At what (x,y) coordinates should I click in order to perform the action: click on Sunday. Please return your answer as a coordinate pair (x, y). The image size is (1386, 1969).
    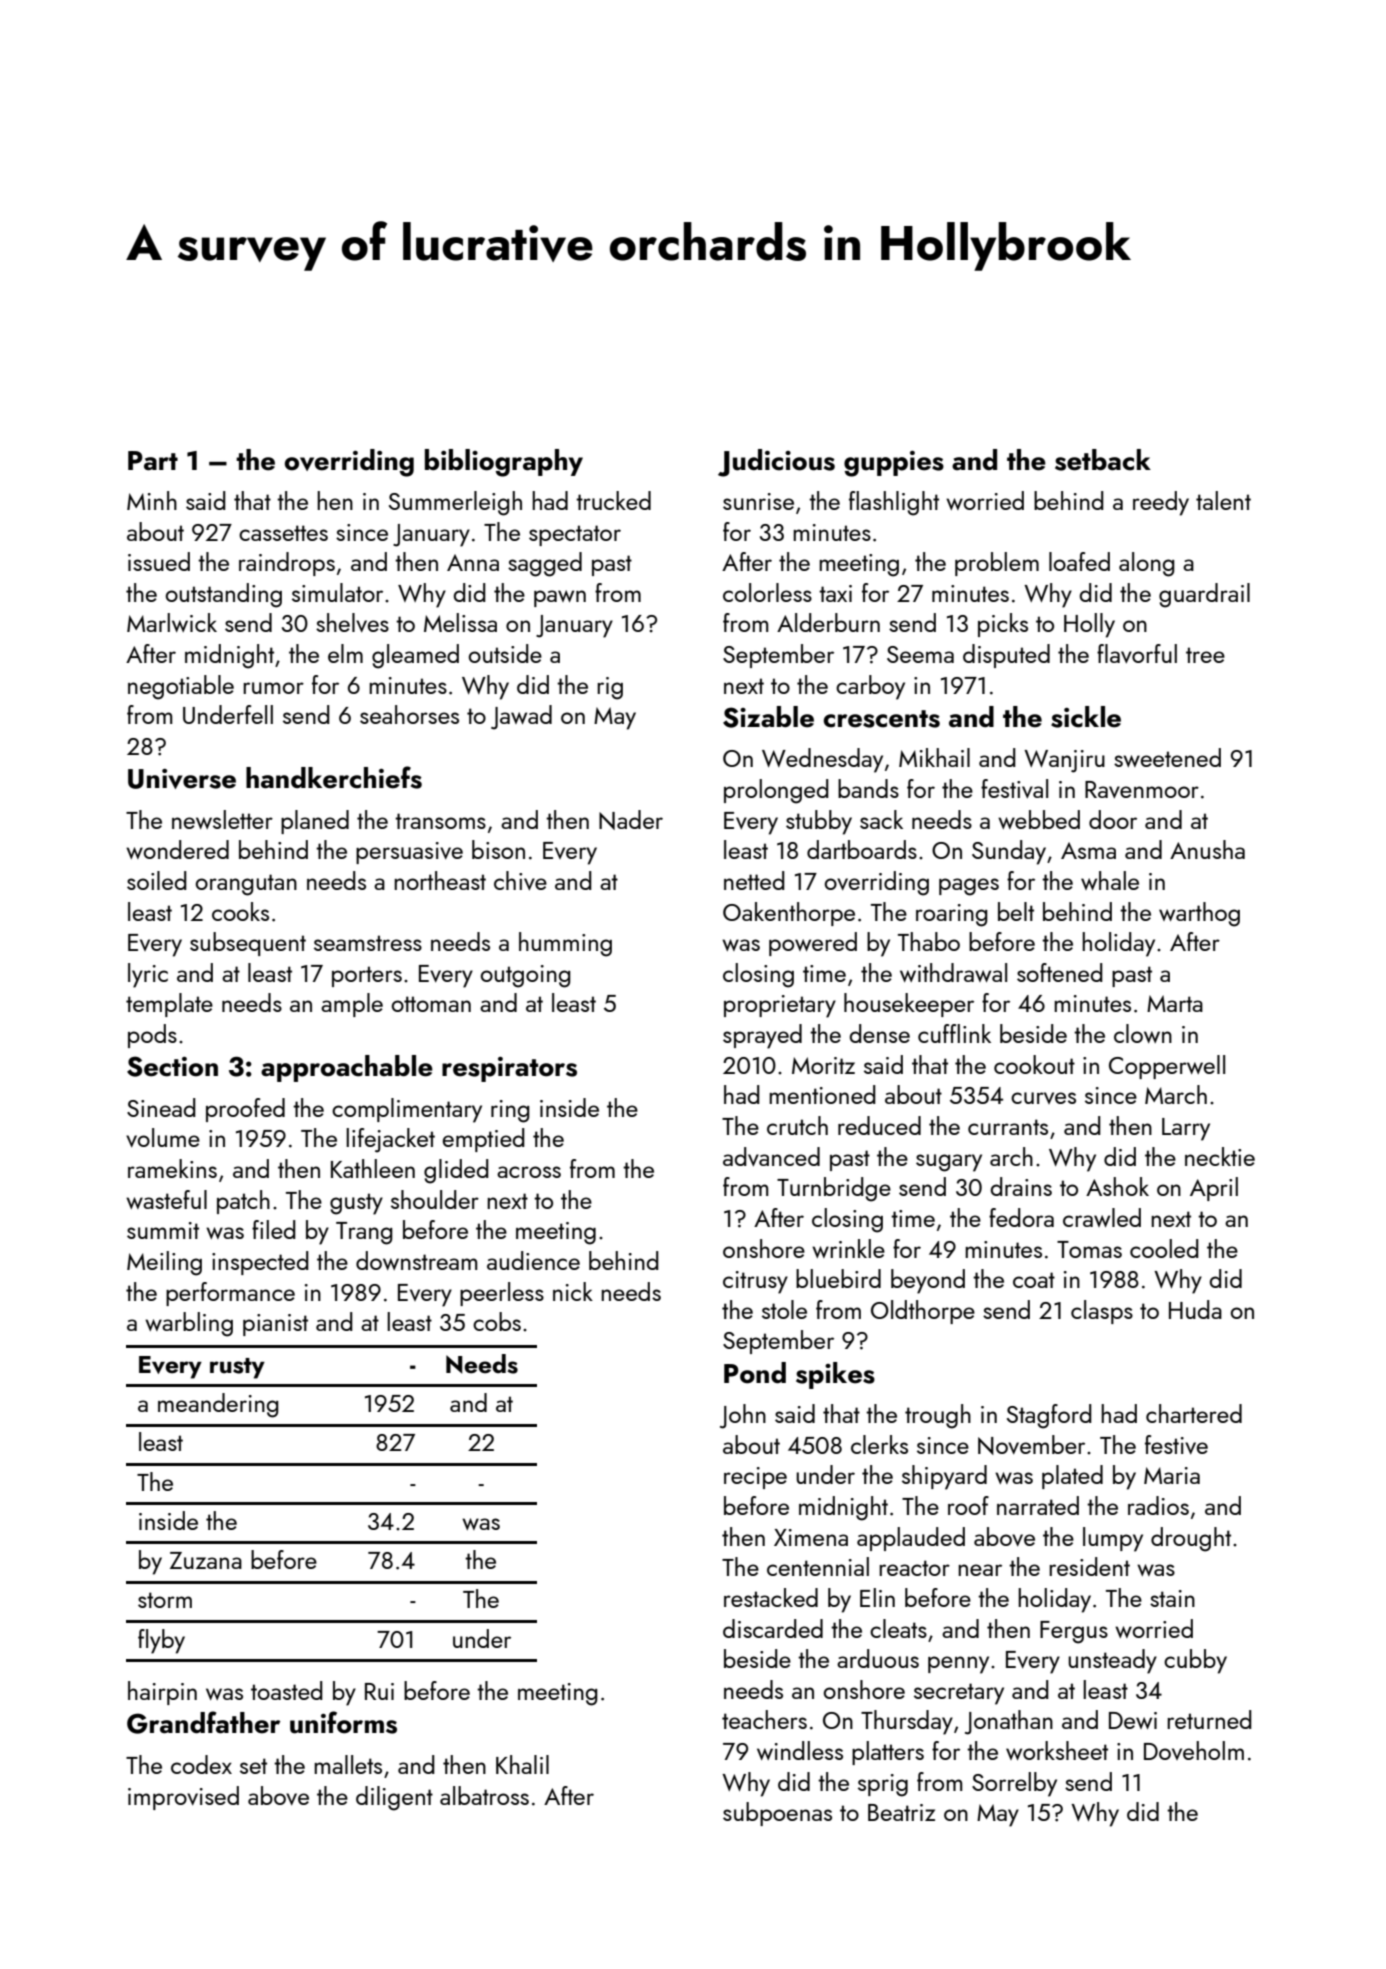
    Looking at the image, I should click on (1009, 852).
